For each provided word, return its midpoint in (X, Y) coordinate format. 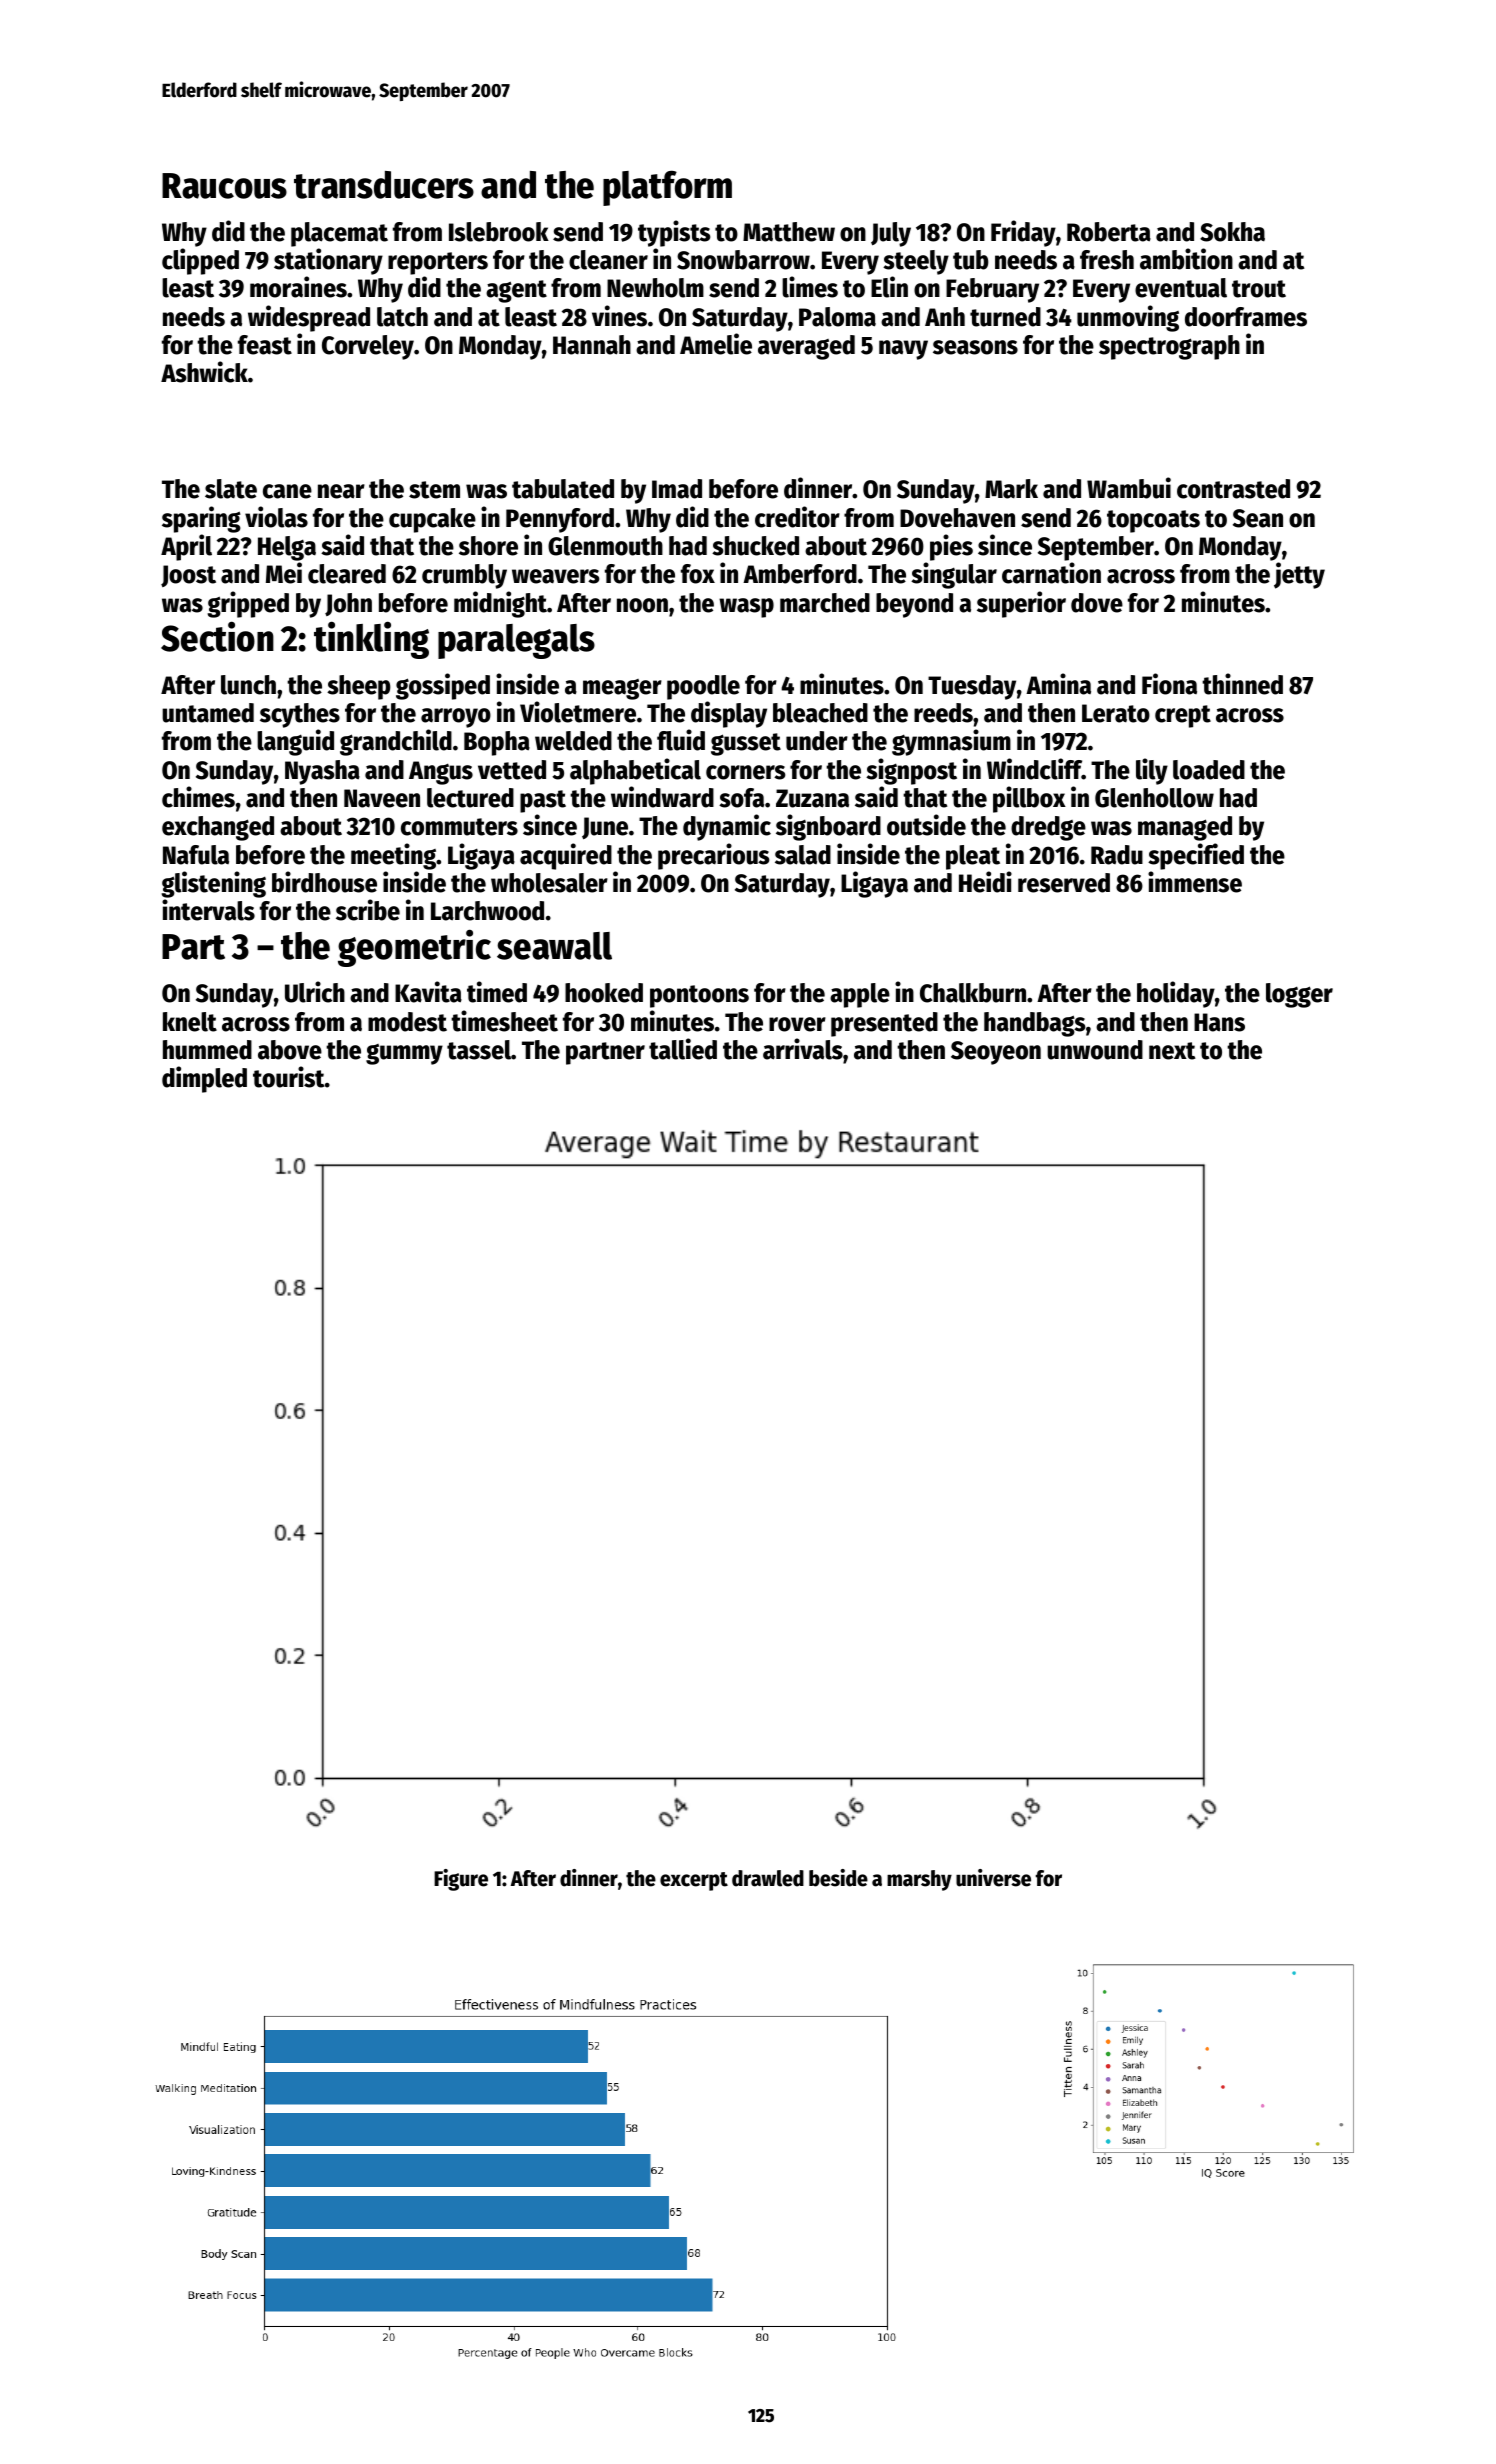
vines (619, 316)
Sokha (1232, 232)
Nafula (196, 855)
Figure (461, 1880)
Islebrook (499, 232)
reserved (1064, 883)
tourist (289, 1077)
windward (662, 797)
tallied (683, 1049)
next (1172, 1051)
